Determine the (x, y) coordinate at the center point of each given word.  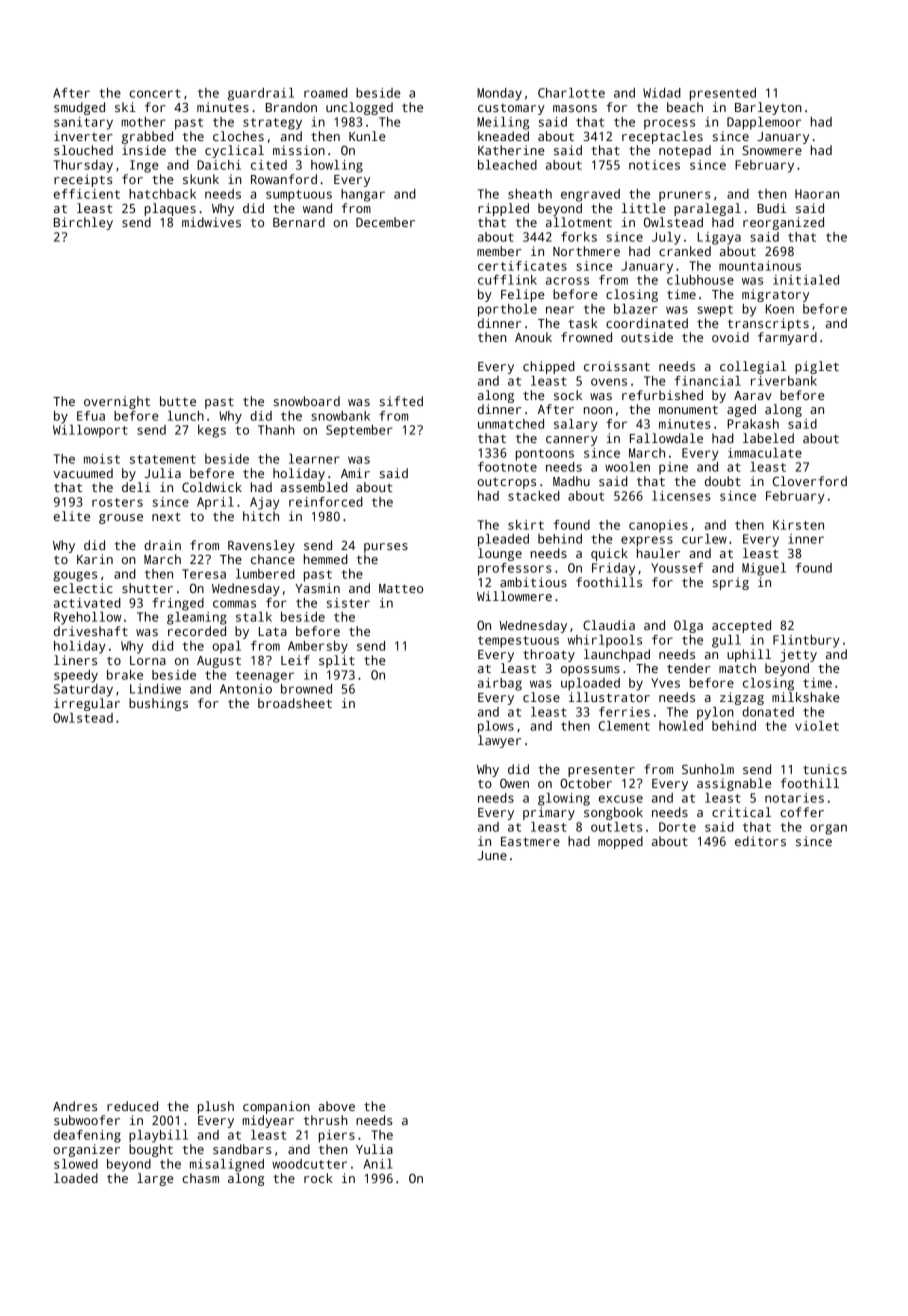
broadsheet (295, 703)
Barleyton (768, 108)
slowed (76, 1164)
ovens (609, 382)
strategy (272, 124)
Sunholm (708, 769)
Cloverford (810, 481)
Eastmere (530, 841)
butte (178, 401)
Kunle (367, 136)
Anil (378, 1164)
